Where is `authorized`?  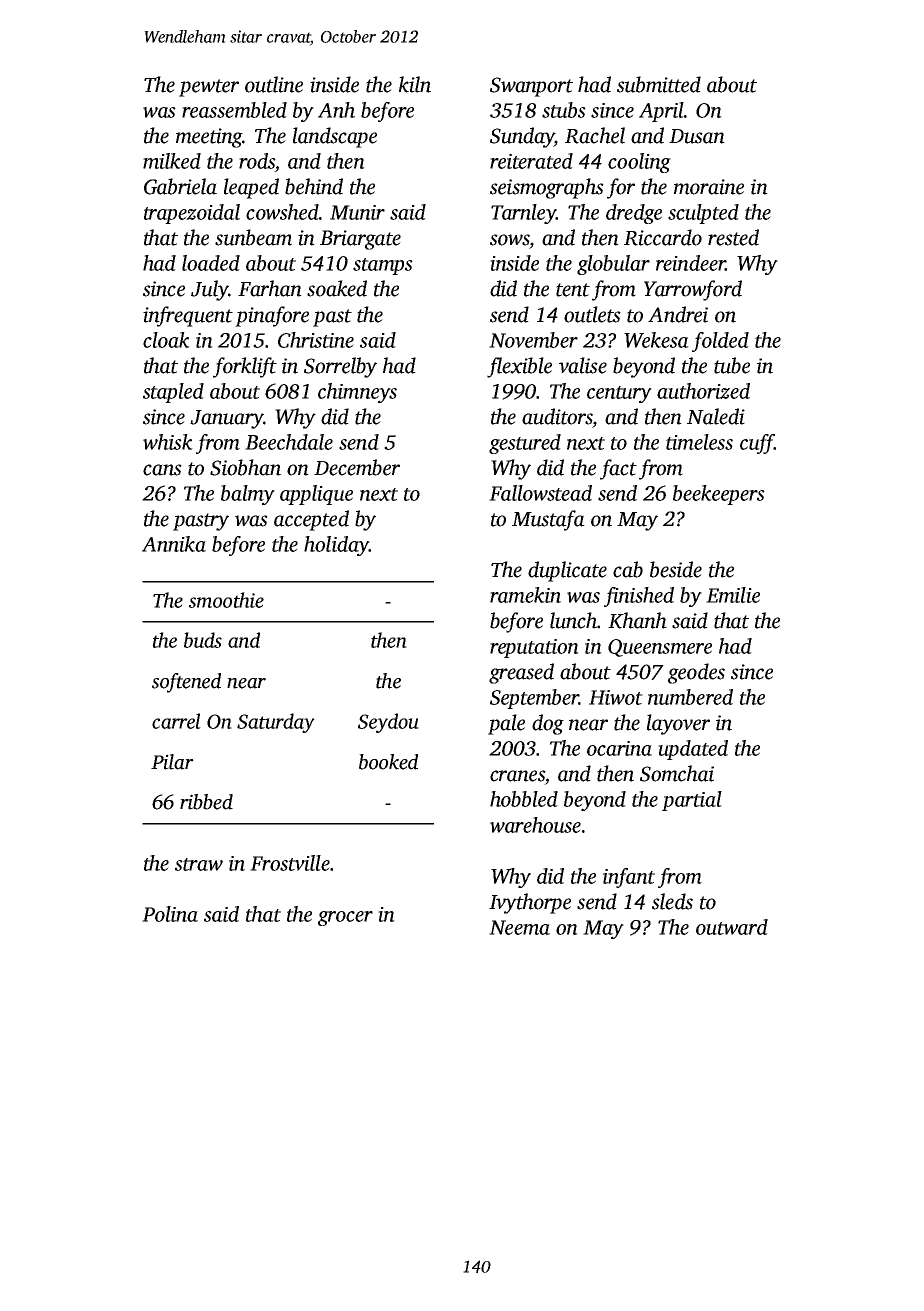
authorized is located at coordinates (703, 391).
